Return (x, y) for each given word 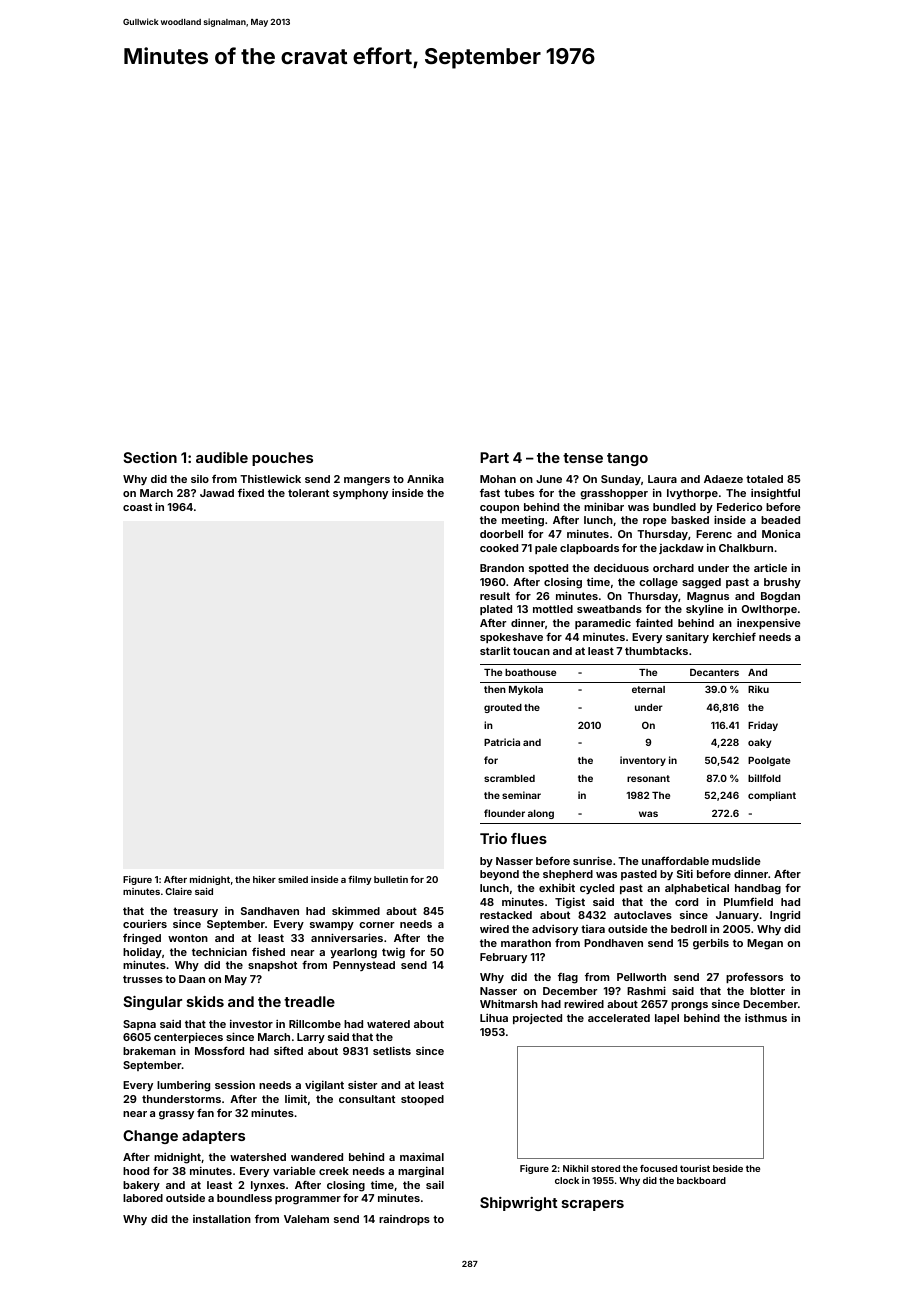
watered (388, 1024)
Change (150, 1137)
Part (494, 457)
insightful (775, 494)
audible (222, 457)
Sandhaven (270, 911)
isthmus (766, 1018)
